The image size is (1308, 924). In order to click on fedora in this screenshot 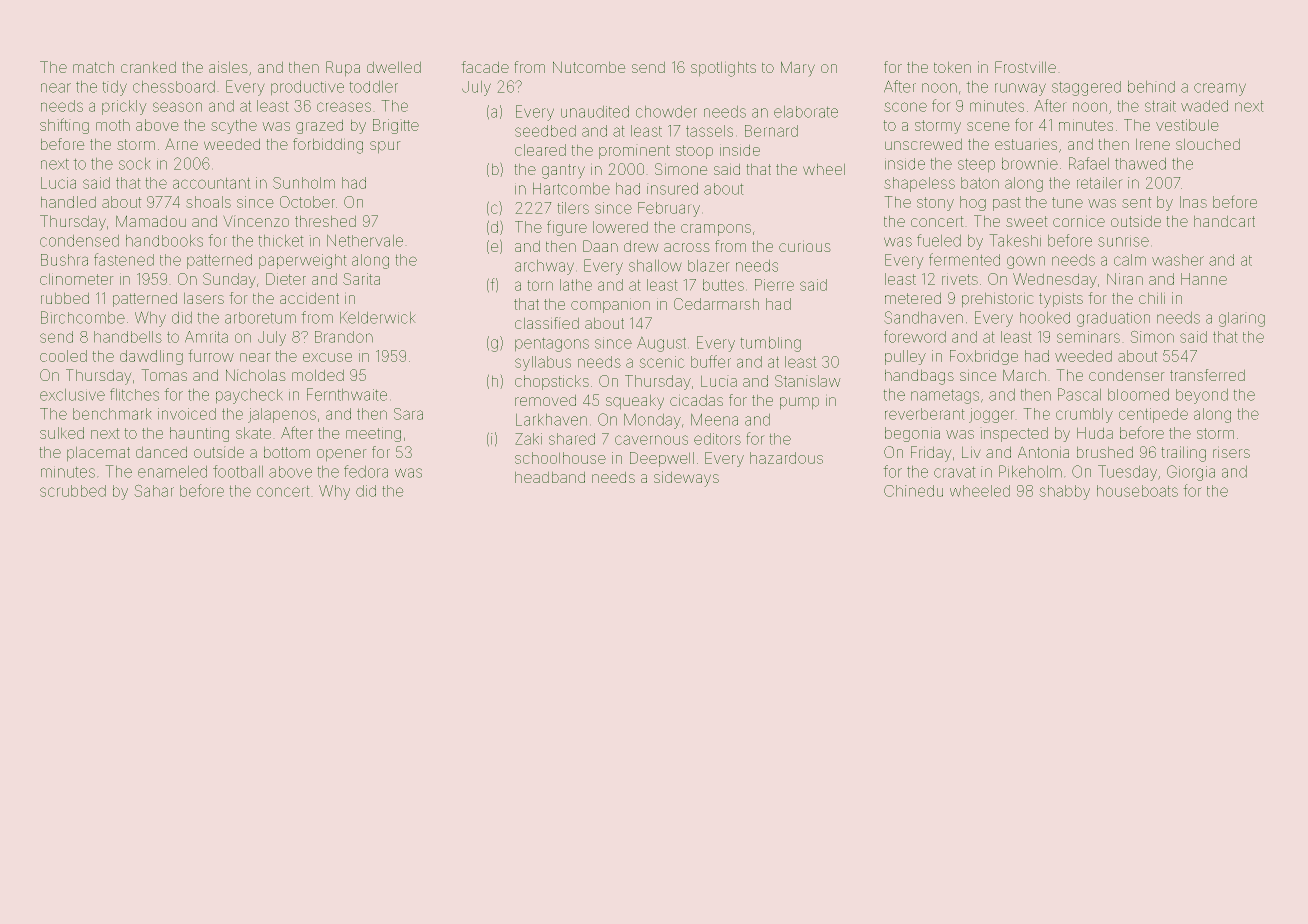, I will do `click(366, 471)`.
